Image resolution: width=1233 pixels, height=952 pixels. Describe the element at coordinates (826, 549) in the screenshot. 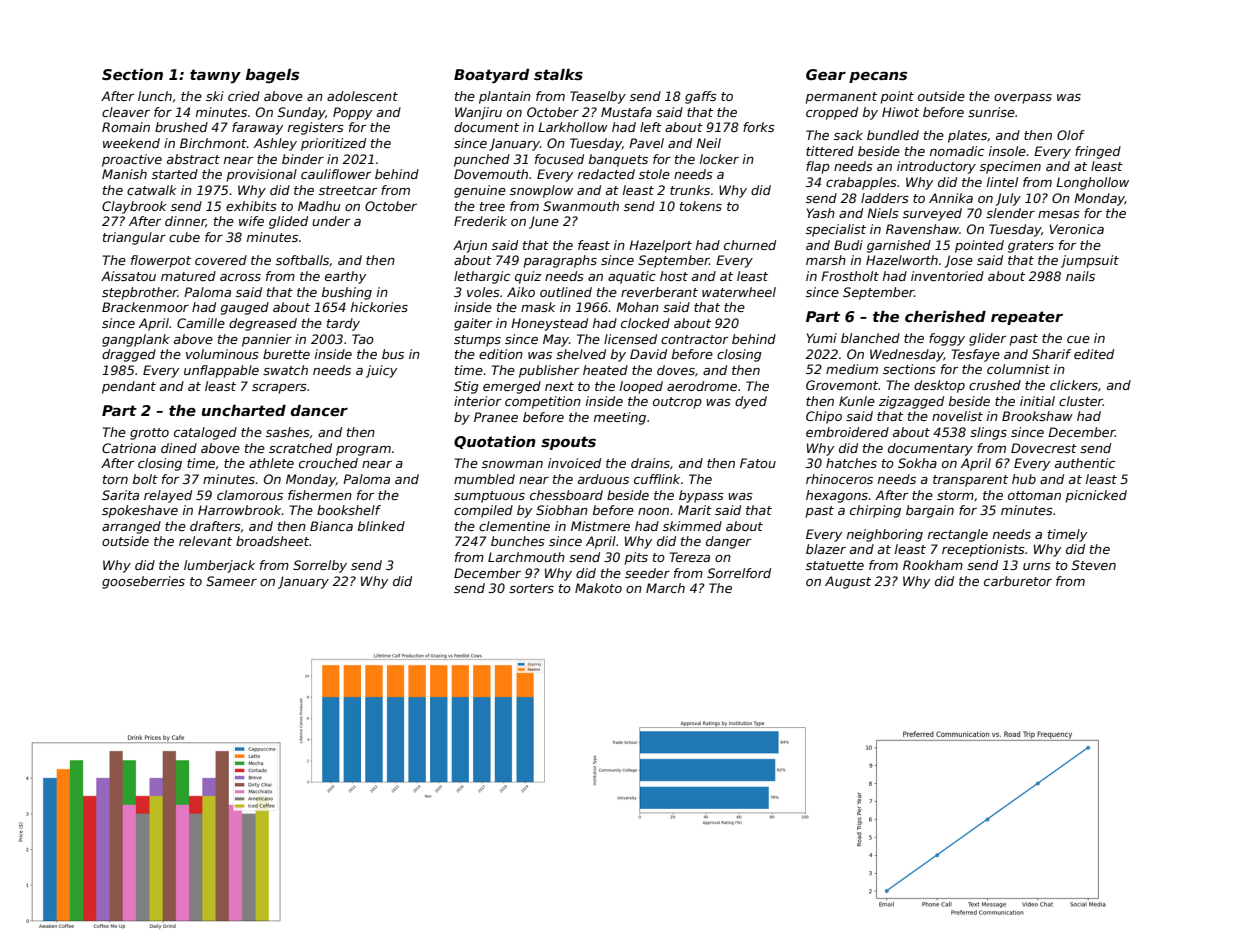

I see `blazer` at that location.
